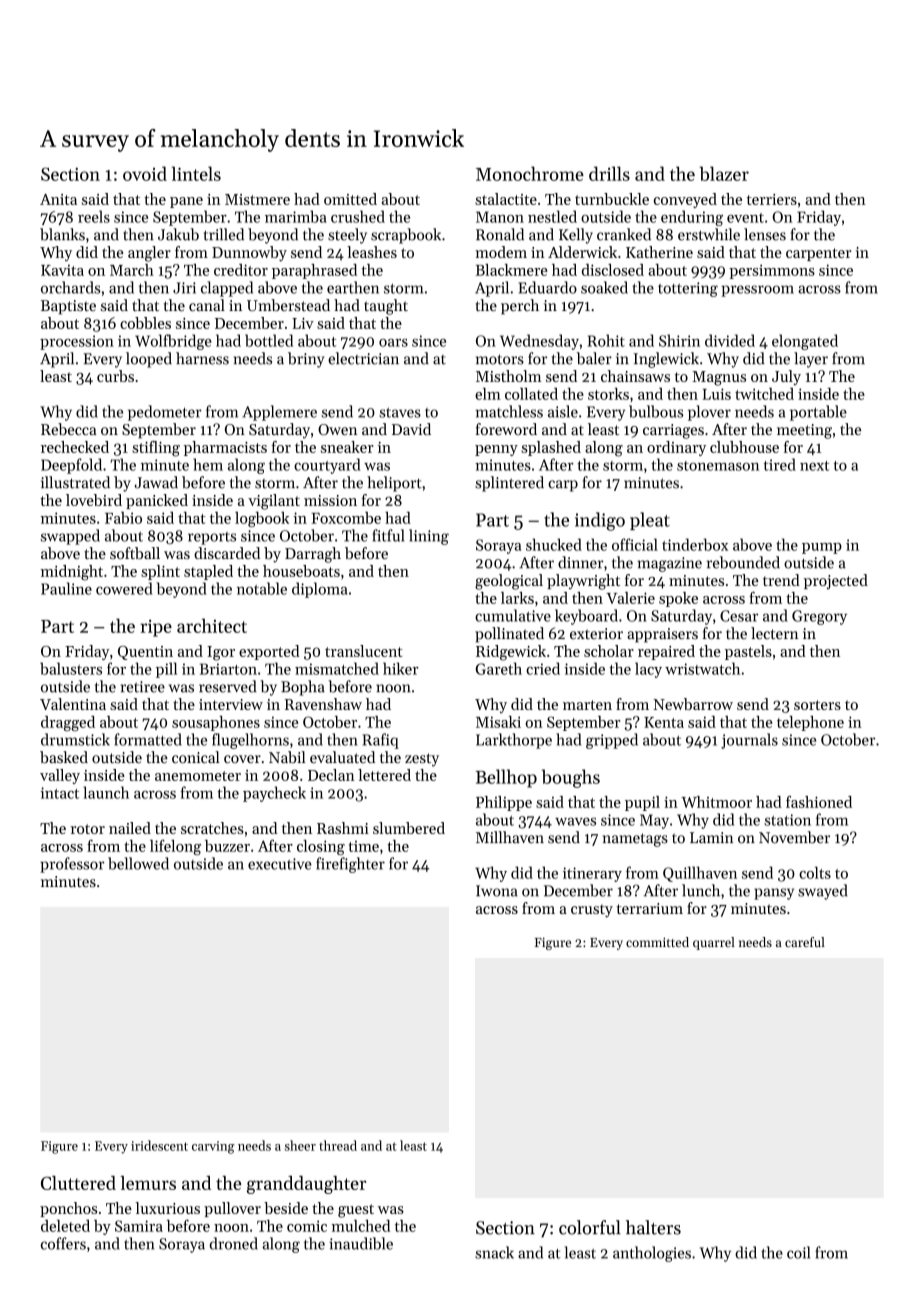 This page has width=924, height=1308. Describe the element at coordinates (227, 846) in the page. I see `buzzer` at that location.
